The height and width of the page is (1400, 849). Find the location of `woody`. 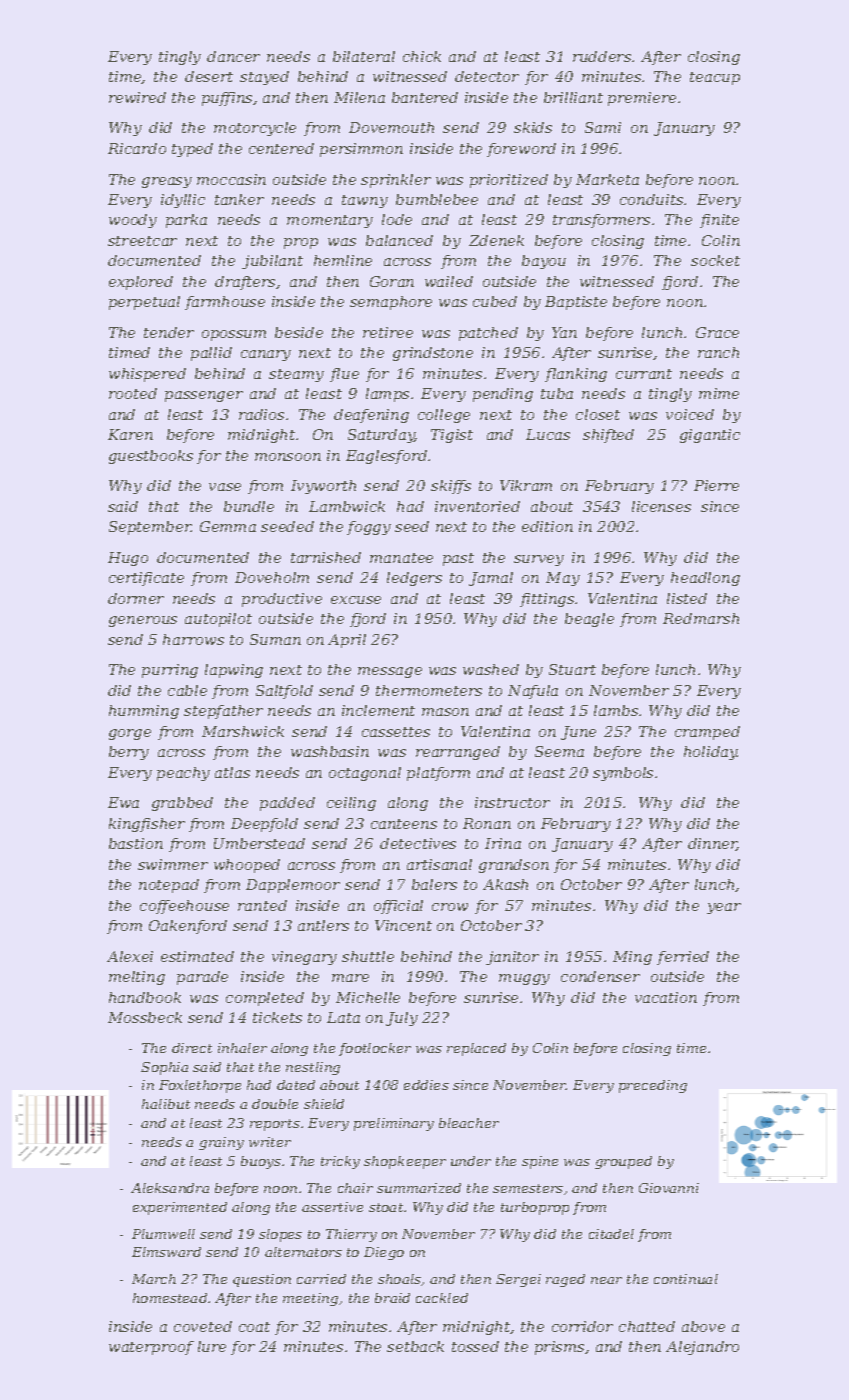

woody is located at coordinates (133, 221).
